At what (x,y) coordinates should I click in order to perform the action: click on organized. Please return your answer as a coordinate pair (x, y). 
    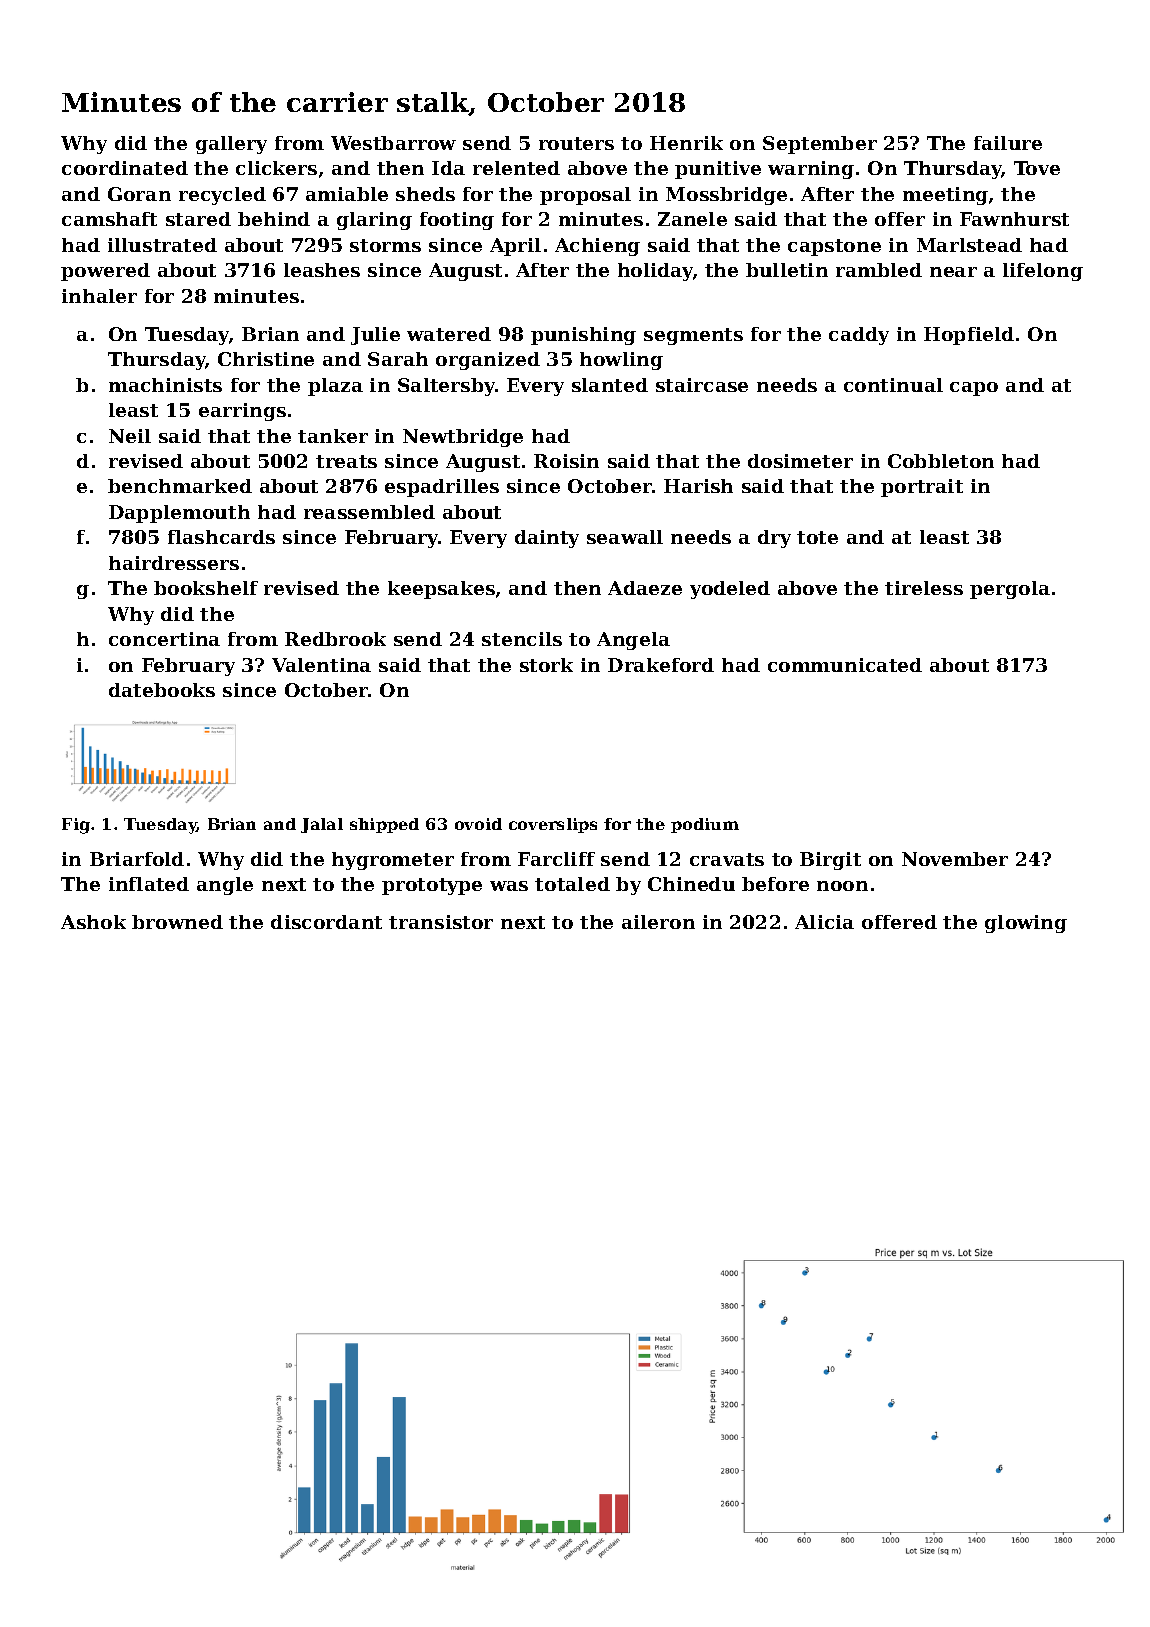
    Looking at the image, I should click on (488, 361).
